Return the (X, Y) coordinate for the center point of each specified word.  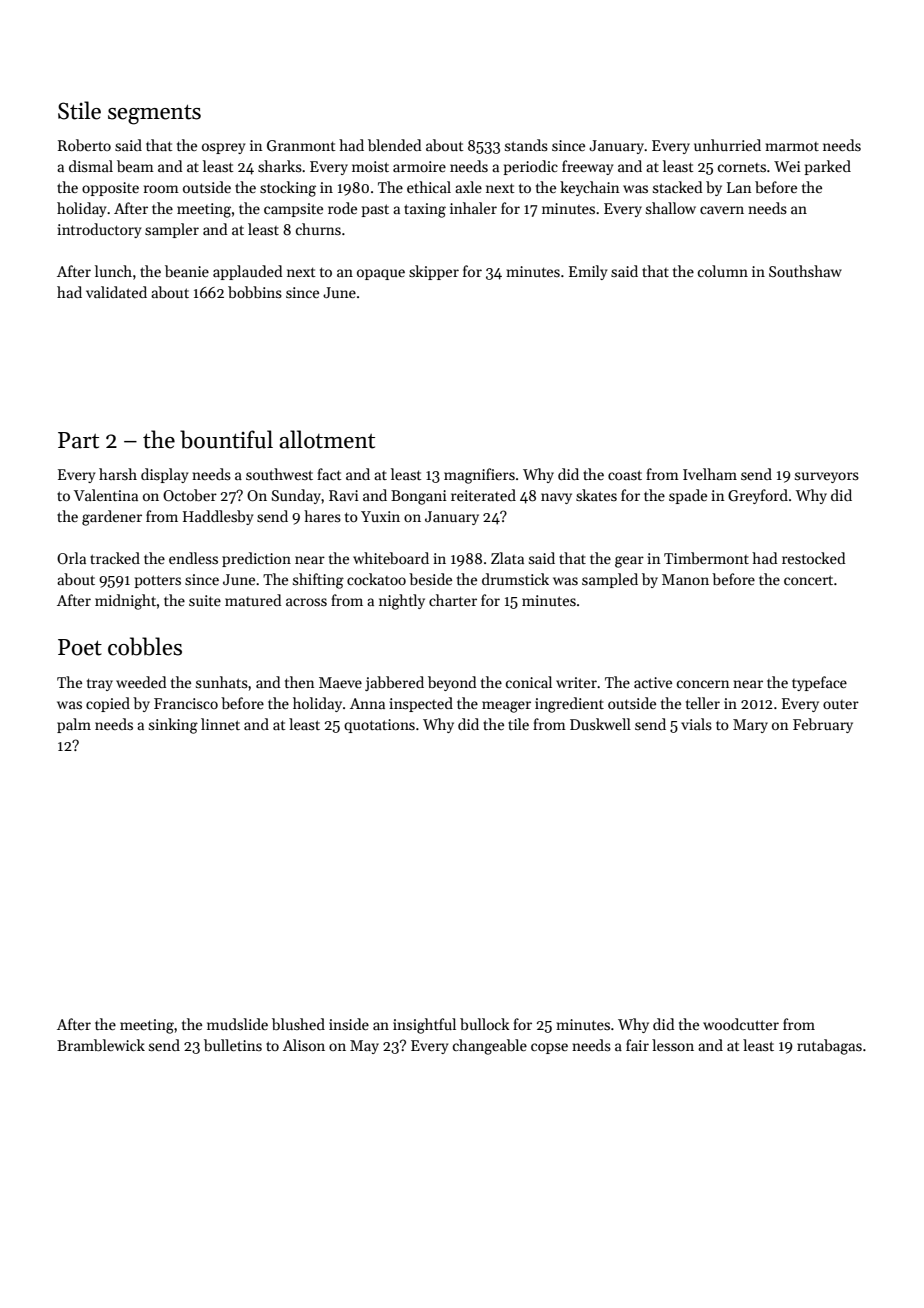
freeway (587, 167)
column (723, 271)
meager (506, 707)
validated (116, 292)
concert (808, 580)
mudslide (237, 1024)
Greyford (758, 496)
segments (154, 115)
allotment (327, 439)
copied (108, 704)
